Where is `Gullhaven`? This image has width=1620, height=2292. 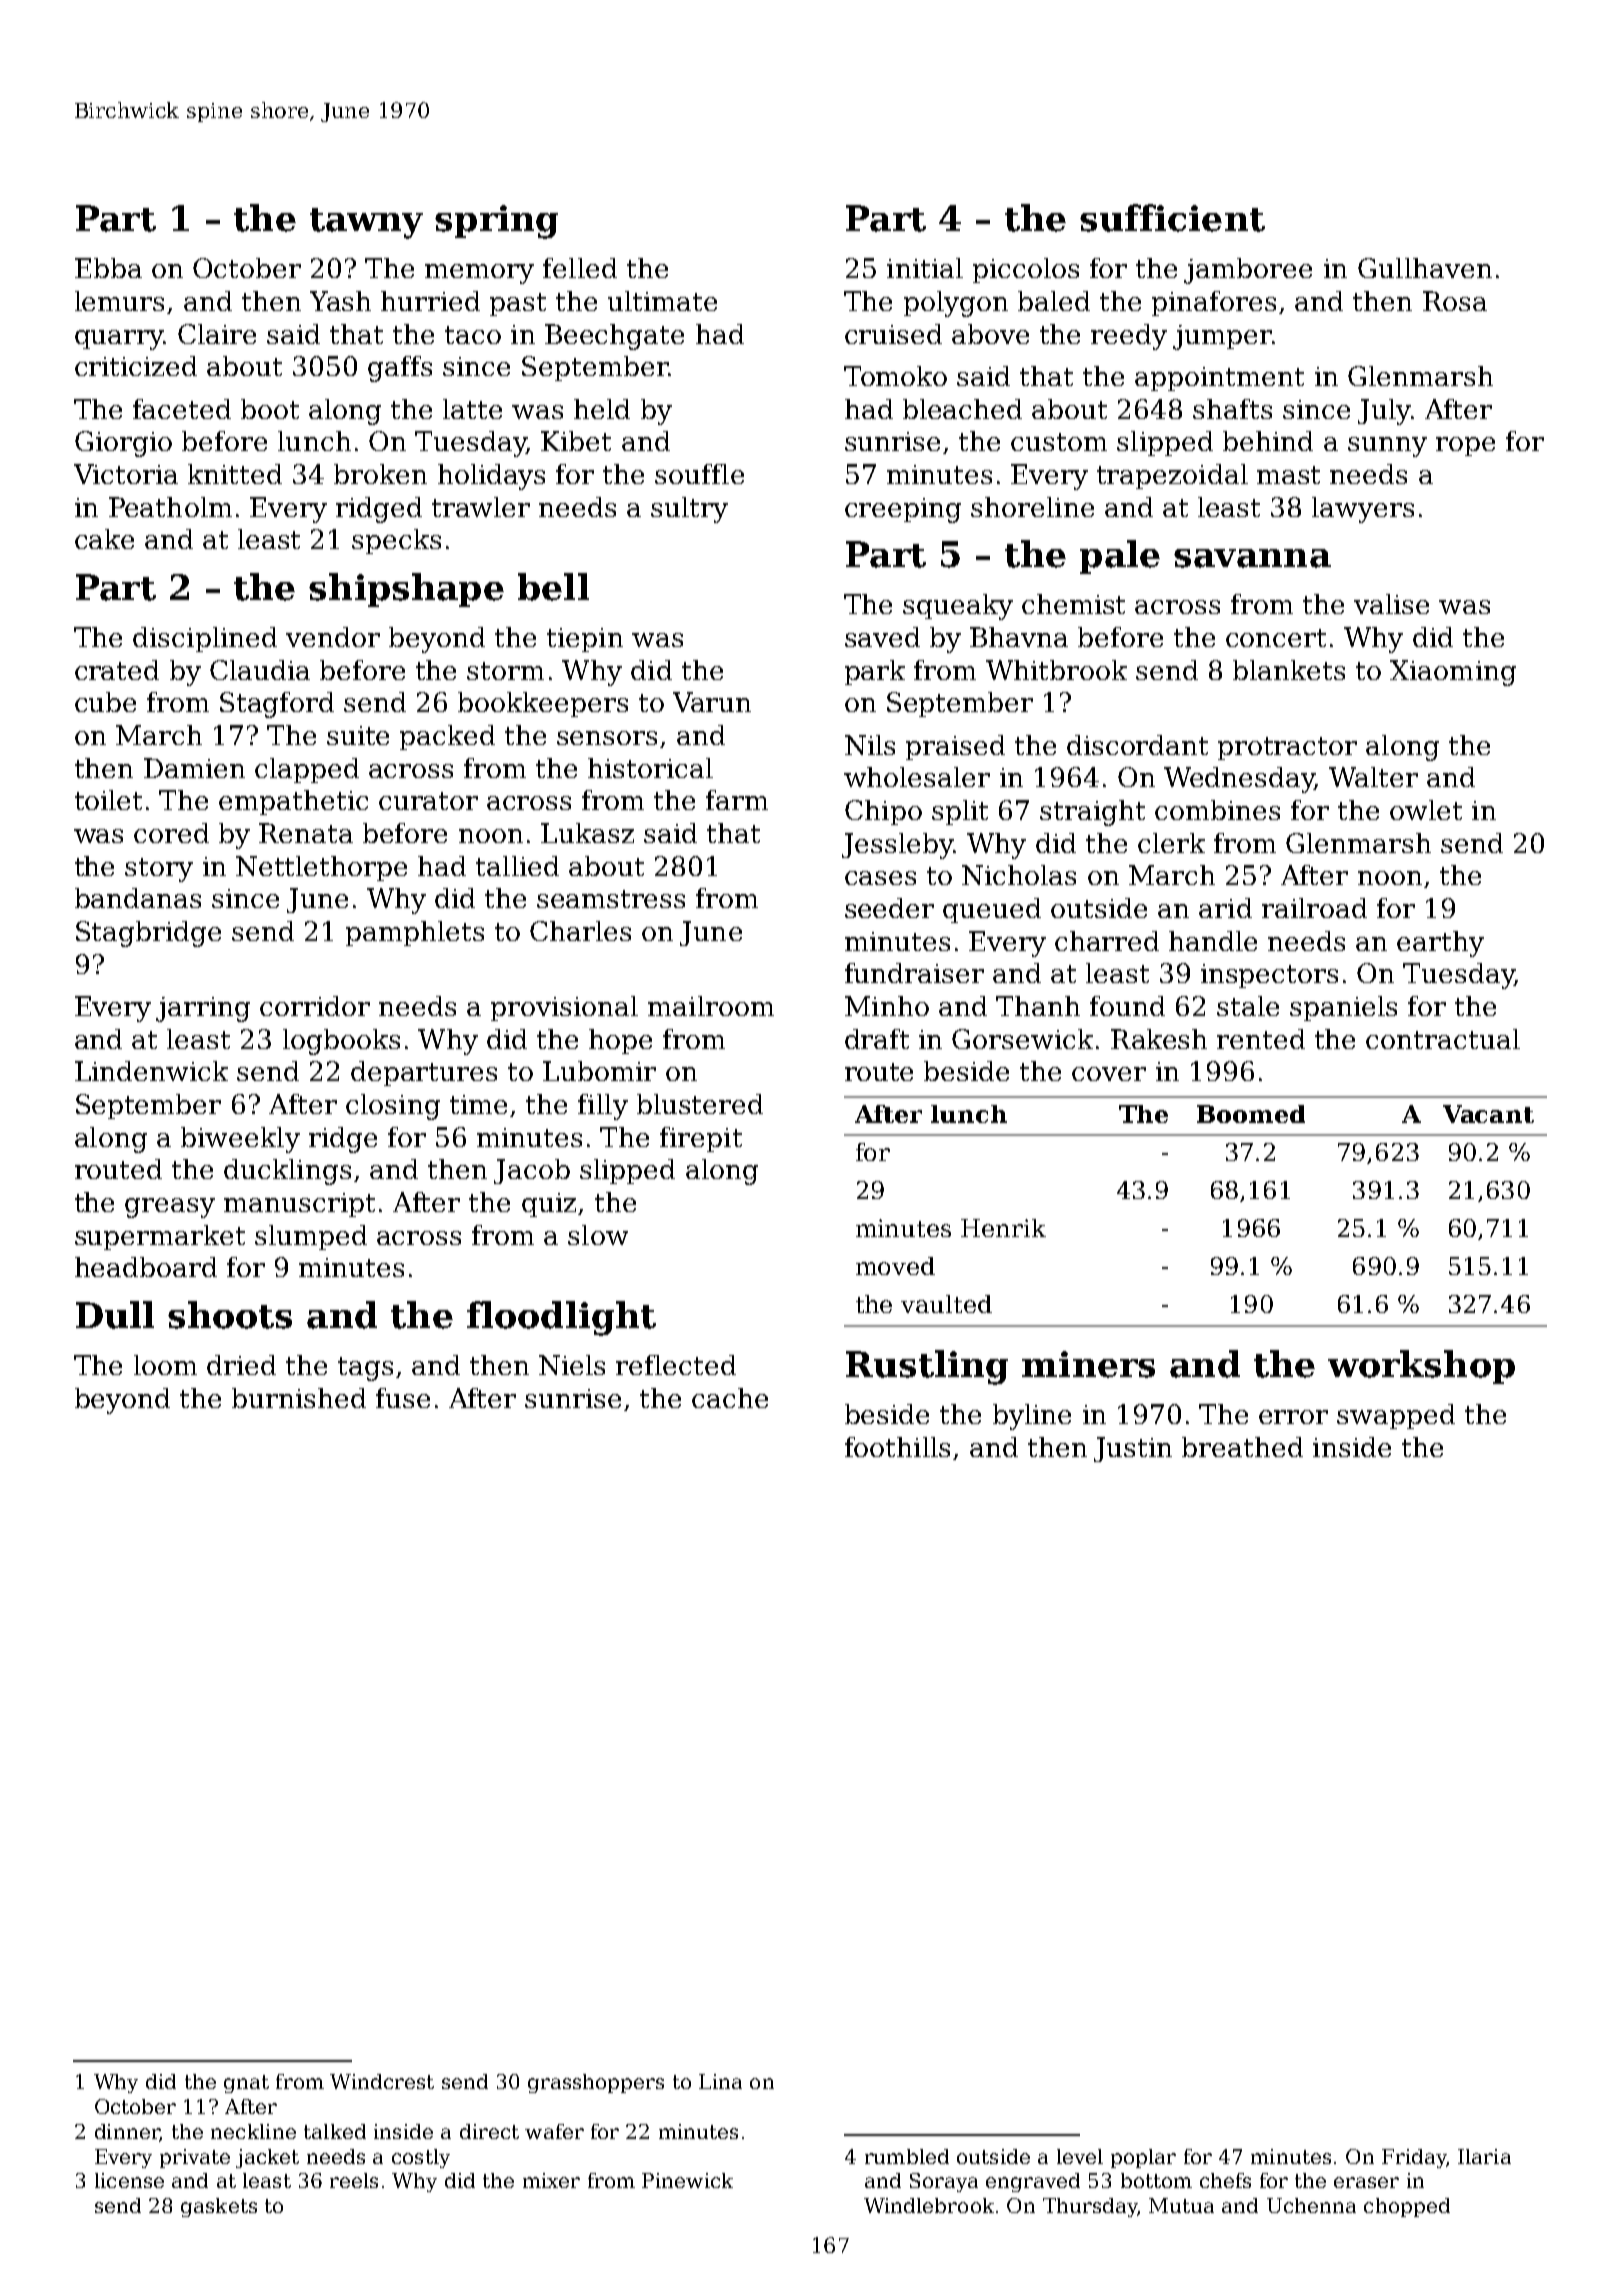 Gullhaven is located at coordinates (1425, 268).
